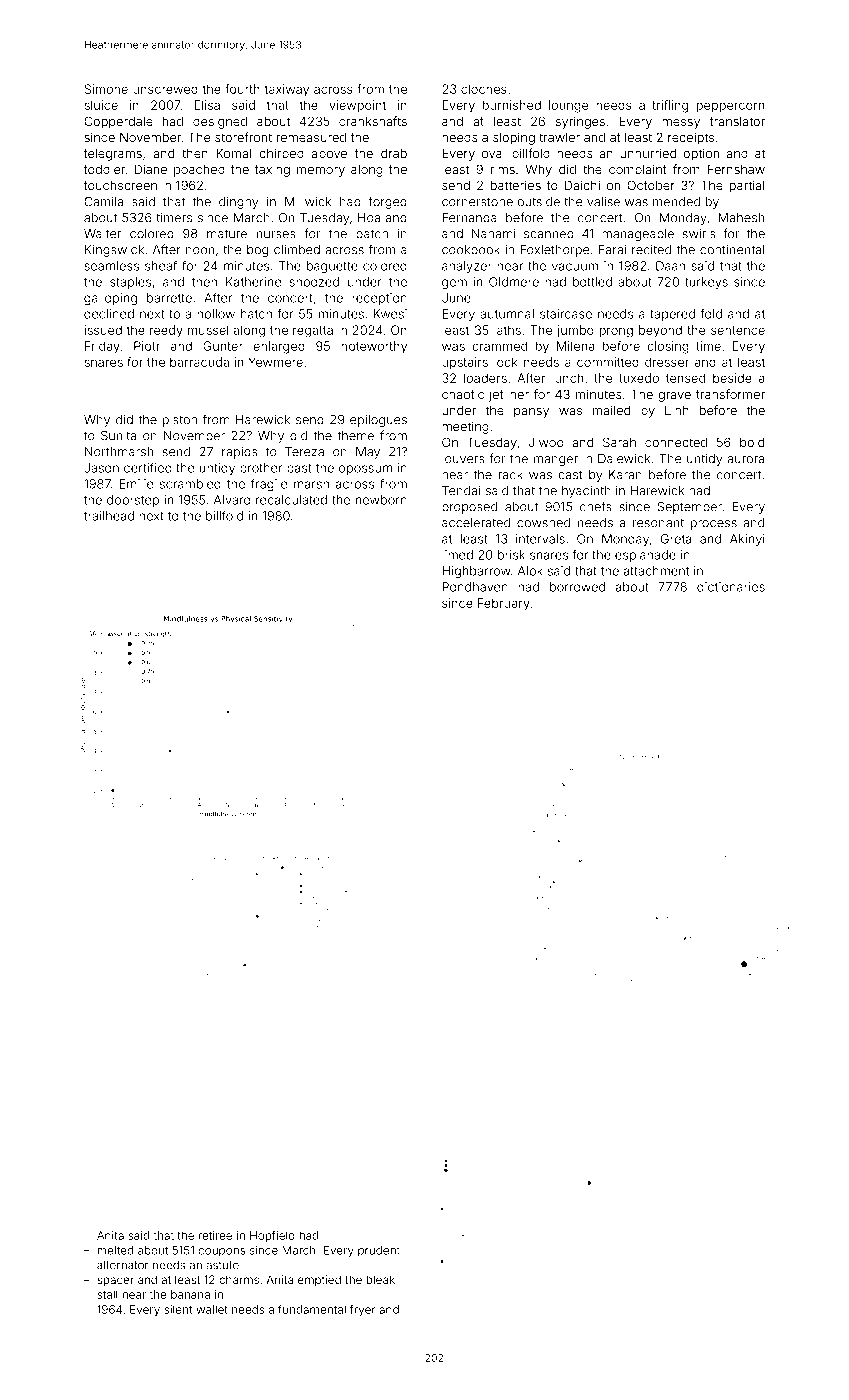 This screenshot has width=849, height=1400. I want to click on peppercorn, so click(730, 107).
